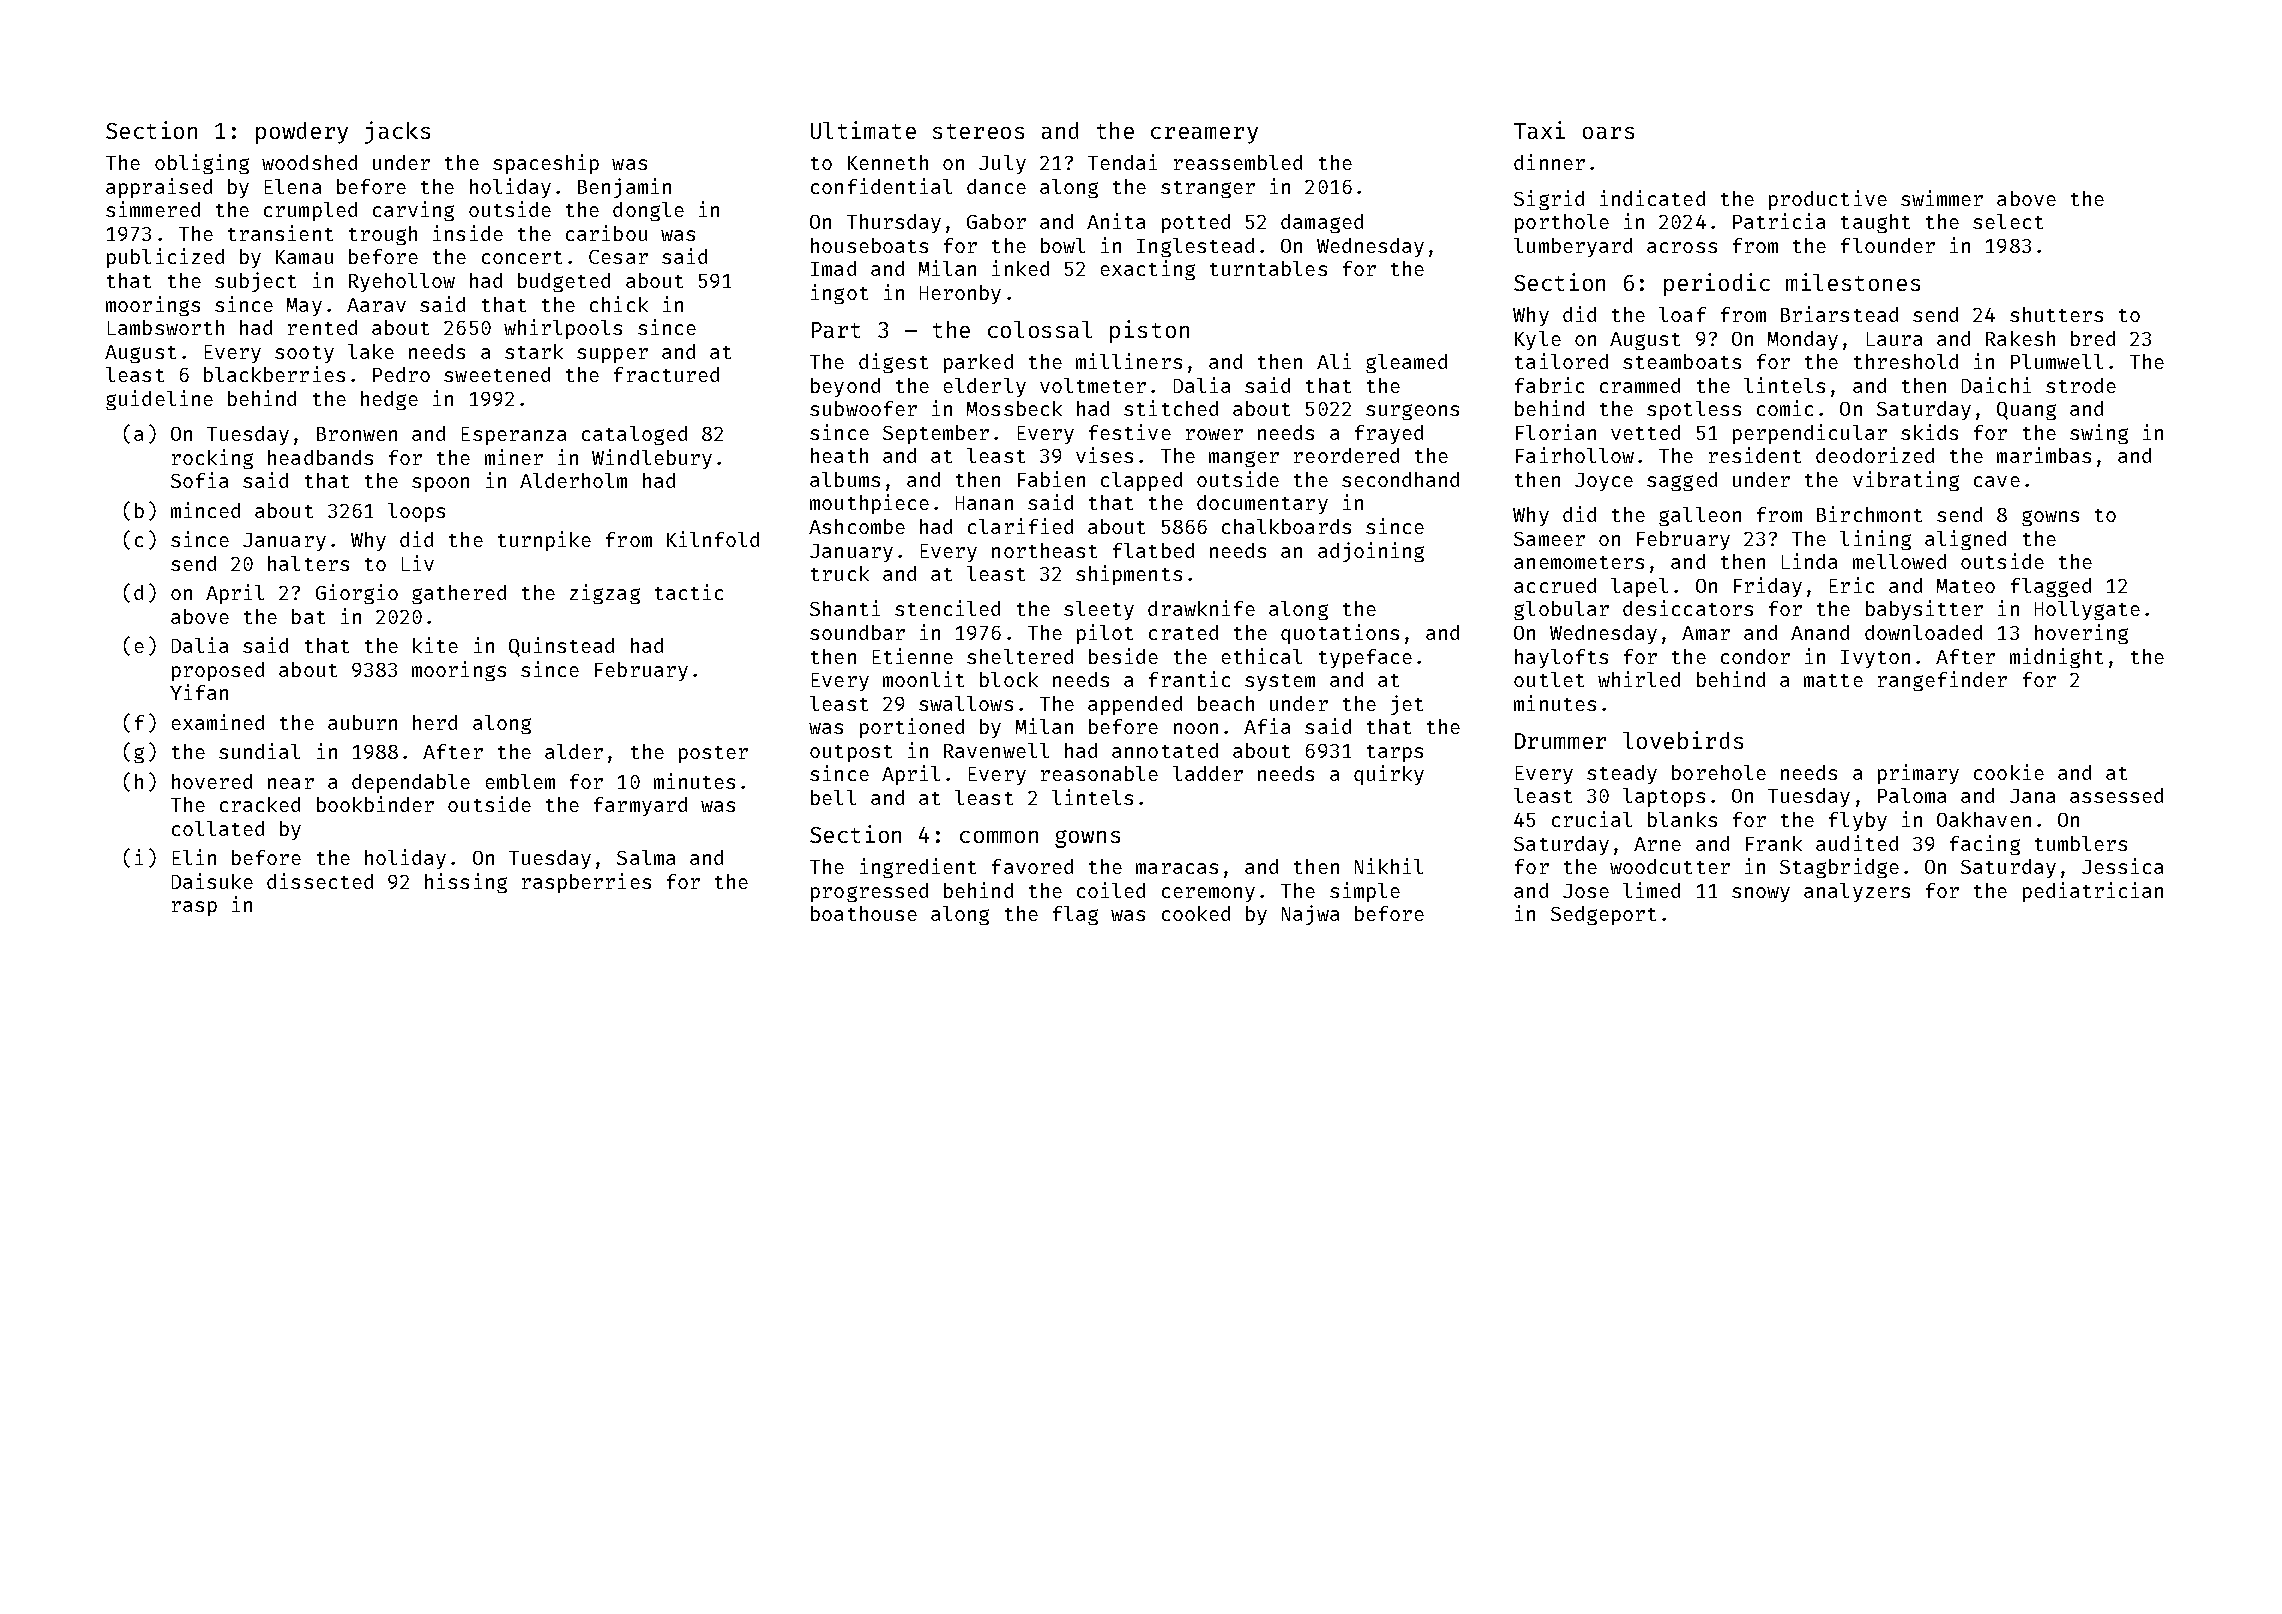 The image size is (2282, 1614). I want to click on aligned, so click(1965, 540).
